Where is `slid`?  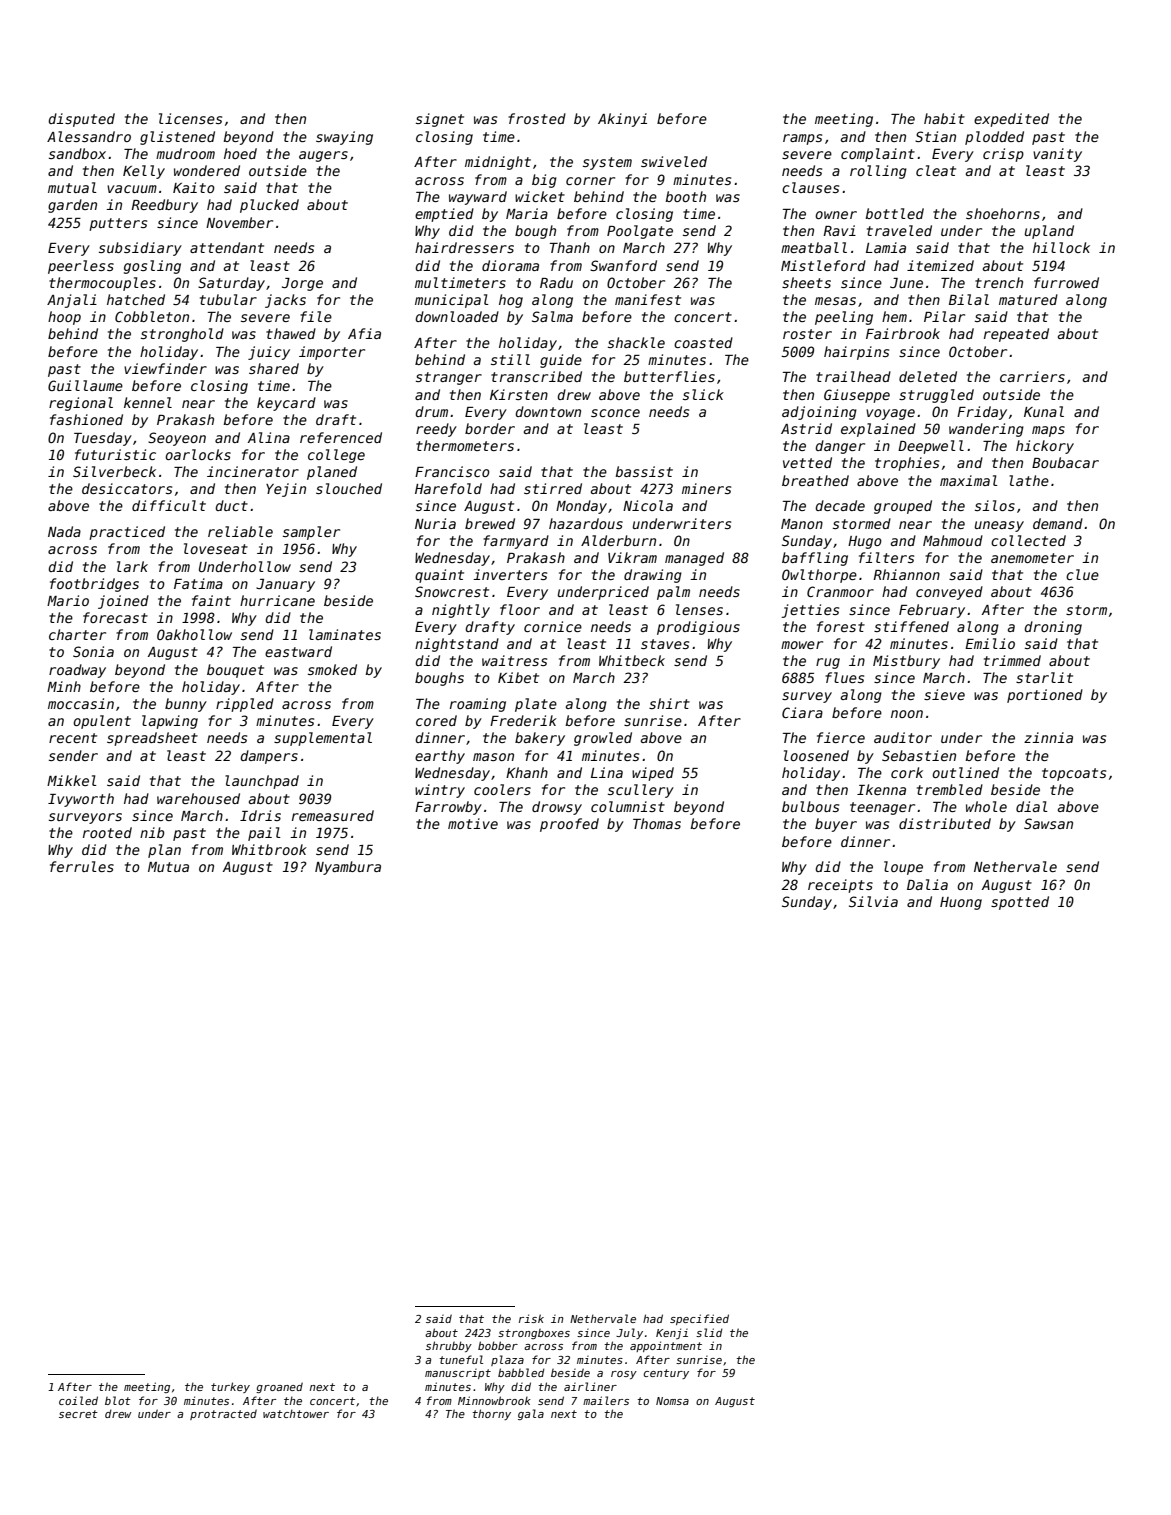 slid is located at coordinates (709, 1332).
